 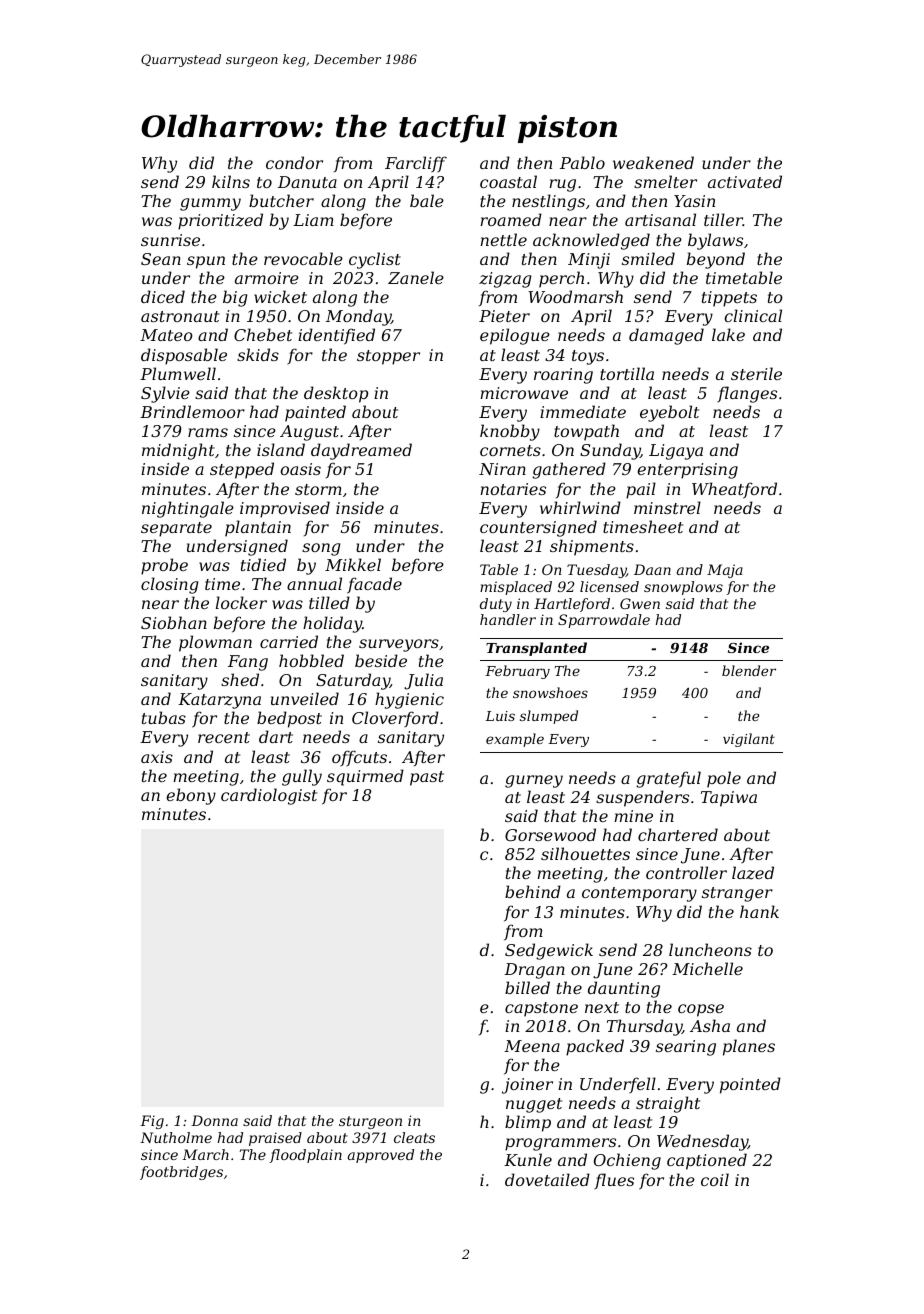 I want to click on beyond, so click(x=716, y=260).
